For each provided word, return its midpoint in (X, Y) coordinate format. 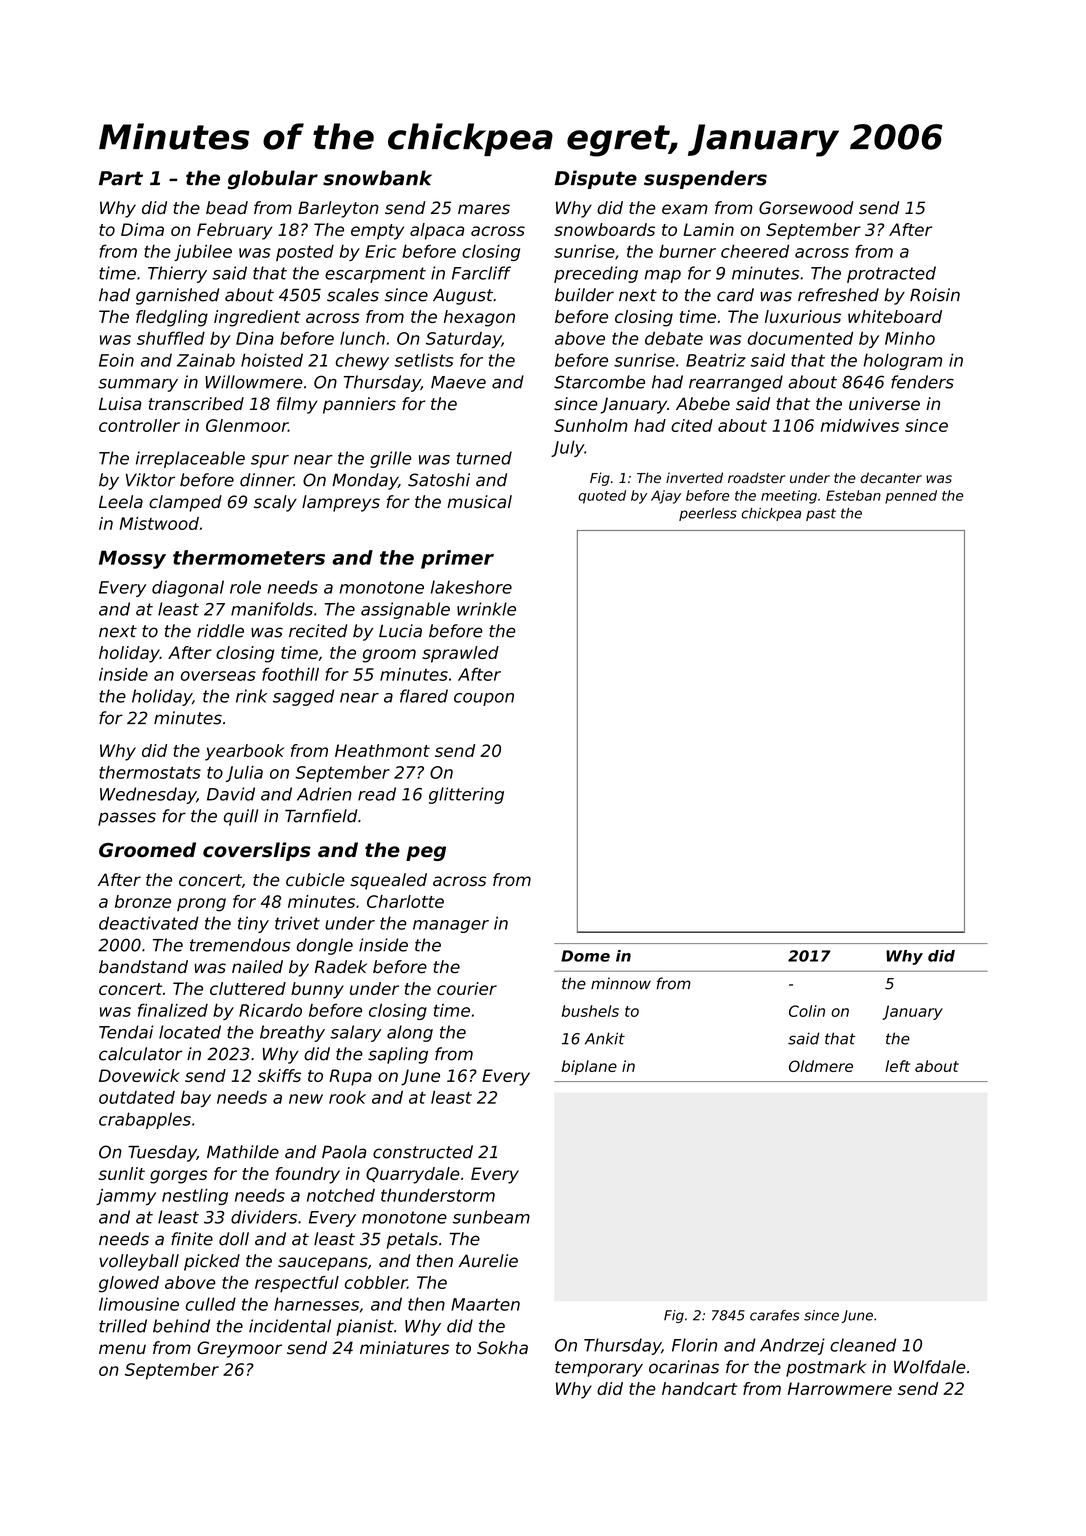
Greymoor (239, 1349)
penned (911, 497)
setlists (424, 360)
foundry (308, 1175)
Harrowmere (840, 1388)
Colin (807, 1011)
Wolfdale (930, 1367)
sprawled (460, 654)
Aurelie (488, 1261)
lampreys (341, 503)
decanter (891, 478)
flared (424, 696)
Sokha (502, 1348)
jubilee (203, 253)
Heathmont (382, 750)
